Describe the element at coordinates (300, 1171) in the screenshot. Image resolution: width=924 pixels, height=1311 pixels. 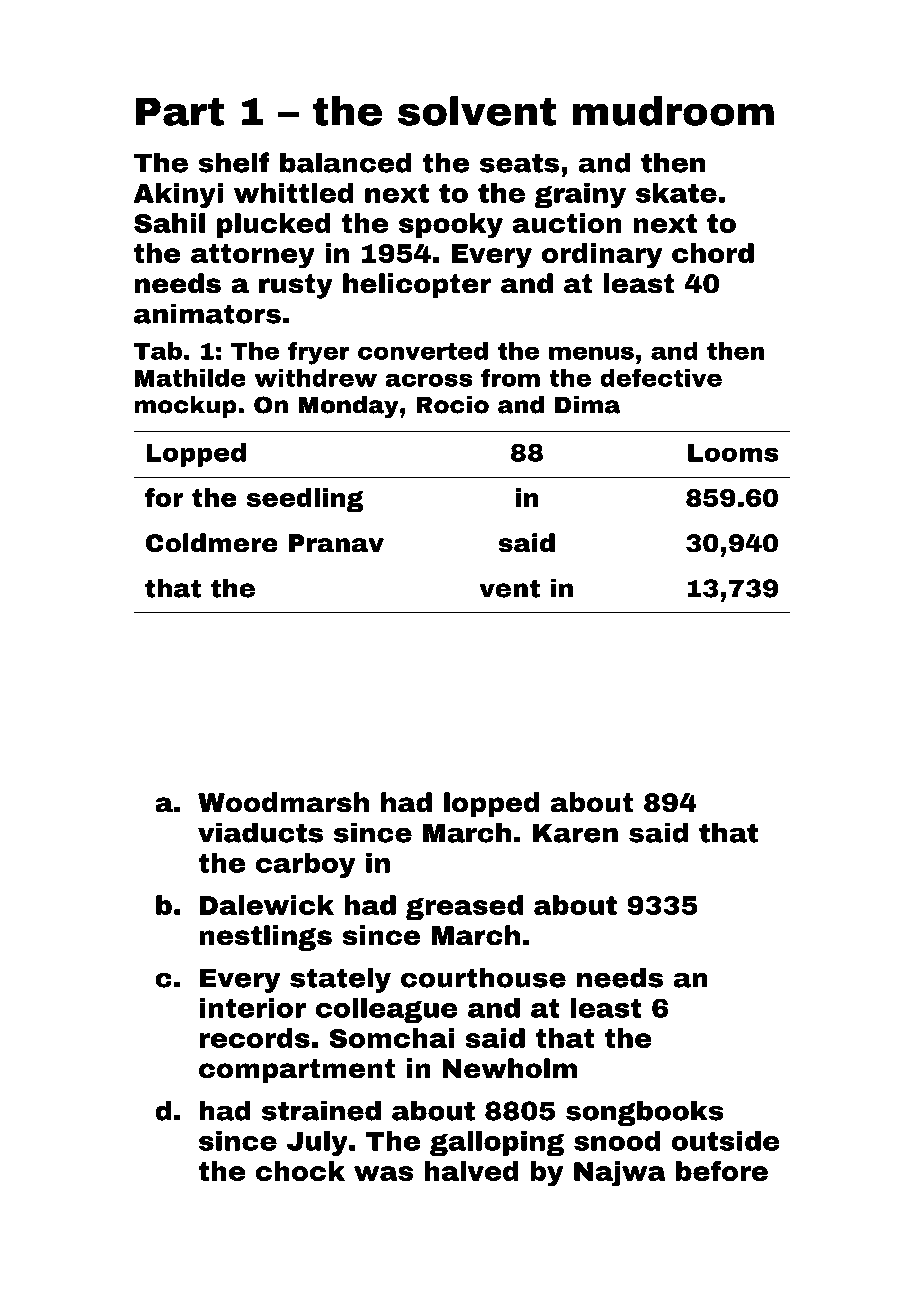
I see `chock` at that location.
